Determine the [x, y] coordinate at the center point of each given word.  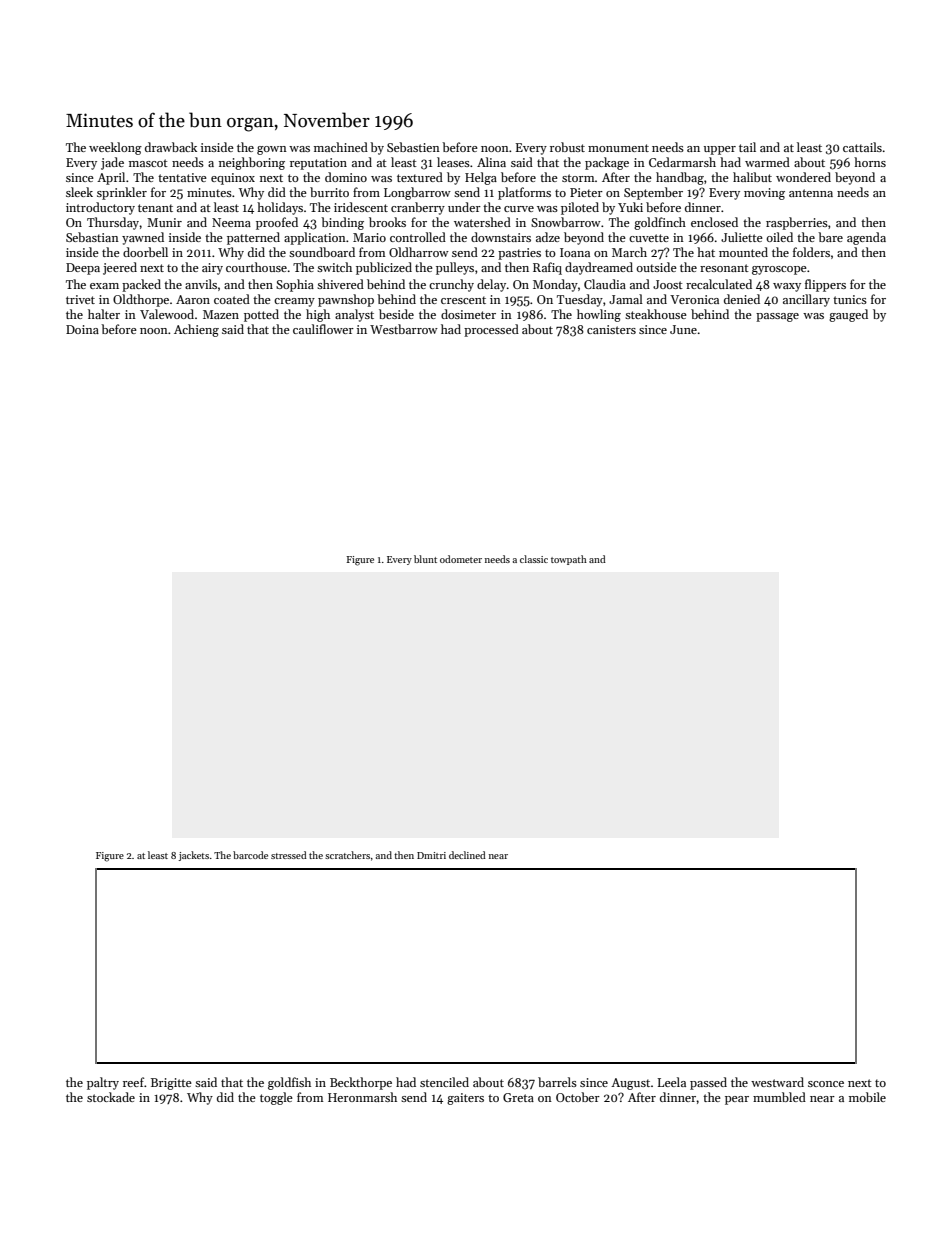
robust [567, 147]
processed [491, 330]
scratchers [347, 855]
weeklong [115, 148]
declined [467, 855]
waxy [787, 287]
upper [720, 150]
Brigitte [171, 1084]
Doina [82, 329]
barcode [250, 855]
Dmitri [431, 855]
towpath [569, 560]
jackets [193, 856]
